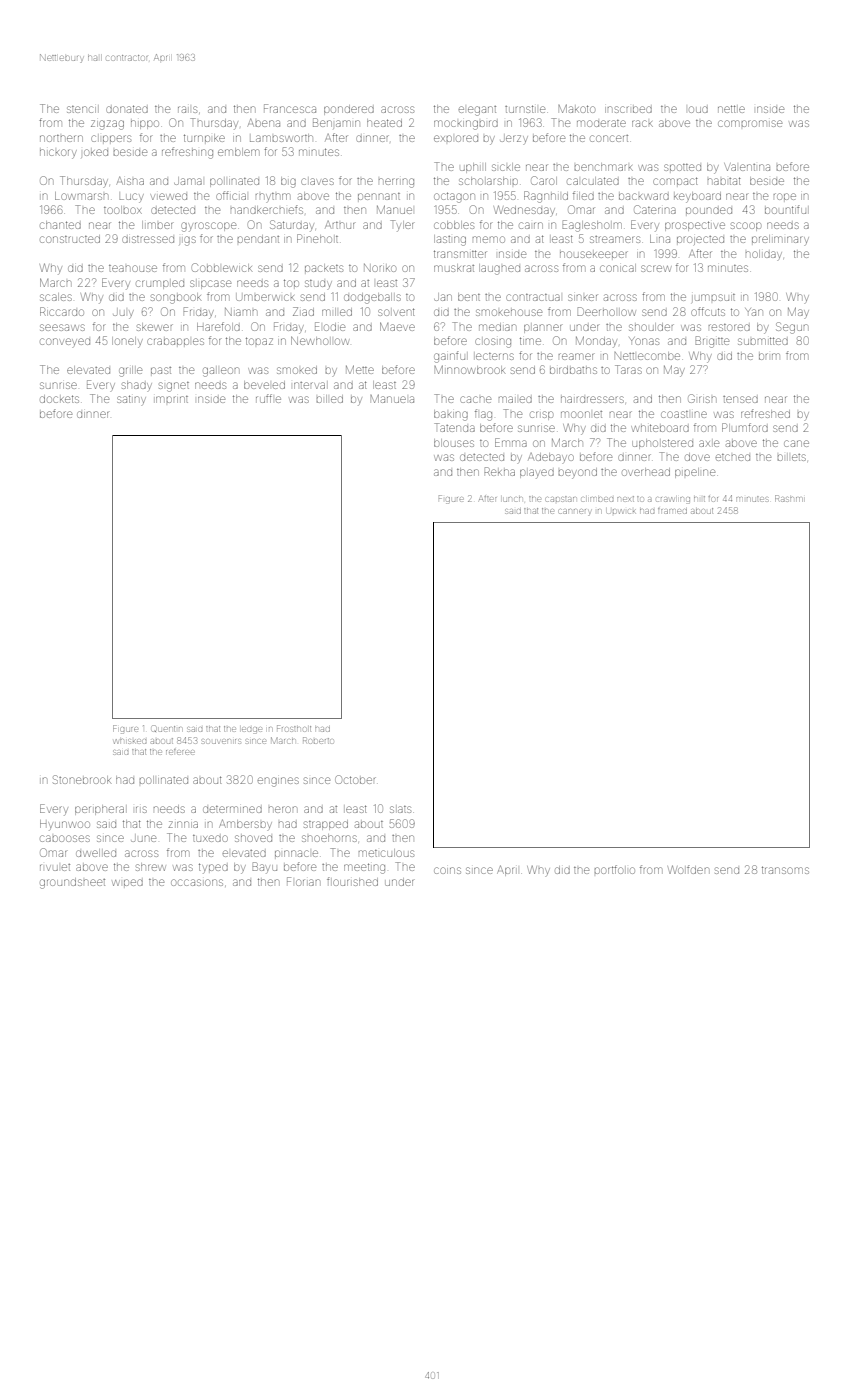 The width and height of the page is (849, 1400). Describe the element at coordinates (396, 183) in the page. I see `herring` at that location.
